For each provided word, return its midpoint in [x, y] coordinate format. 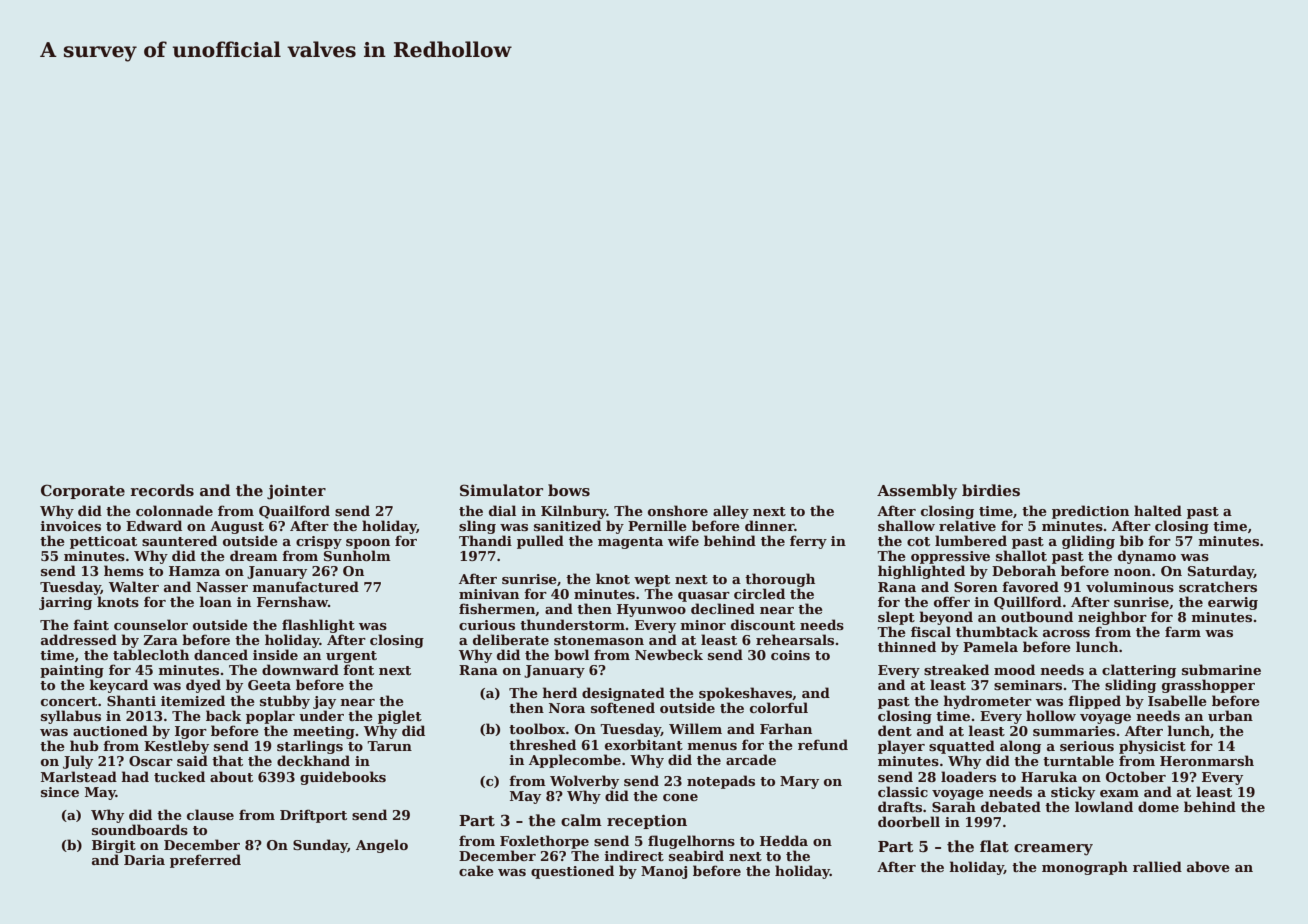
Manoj [664, 872]
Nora [567, 708]
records [162, 490]
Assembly [917, 492]
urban [1230, 715]
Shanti [131, 700]
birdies [991, 490]
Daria [144, 860]
